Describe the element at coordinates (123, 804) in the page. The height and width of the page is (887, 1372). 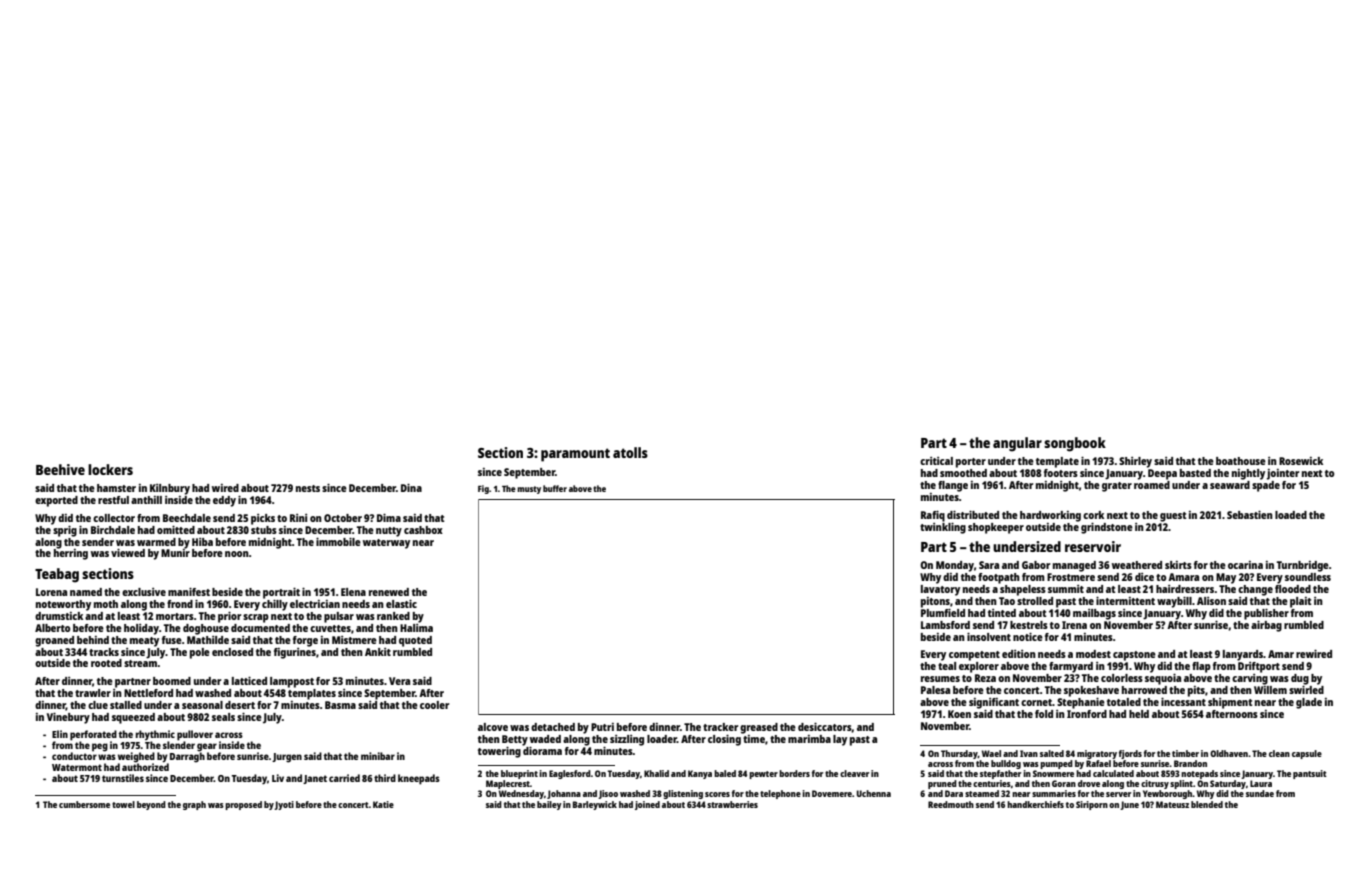
I see `towel` at that location.
